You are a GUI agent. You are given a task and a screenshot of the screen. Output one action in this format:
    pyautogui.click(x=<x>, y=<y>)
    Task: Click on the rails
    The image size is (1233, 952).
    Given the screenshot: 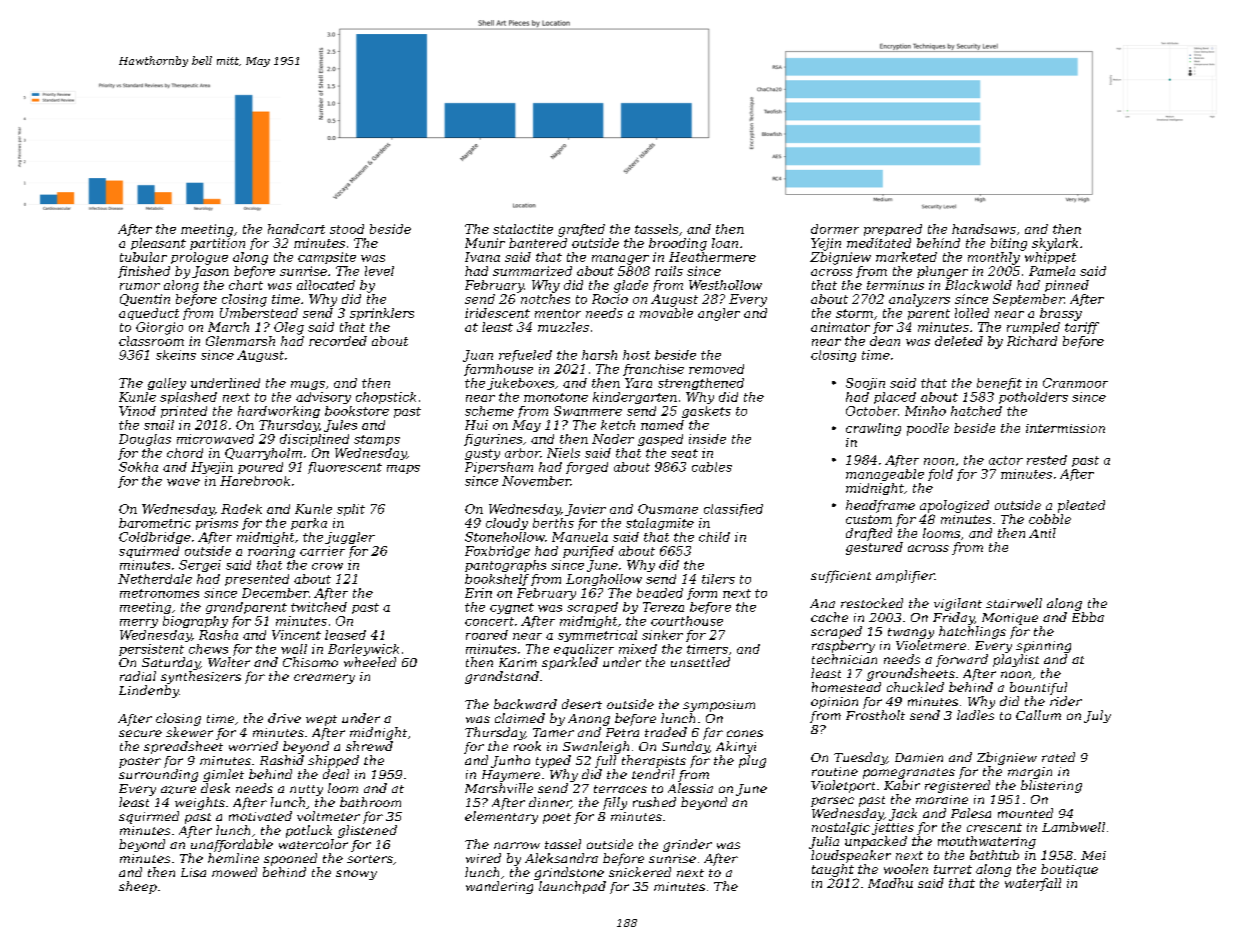 What is the action you would take?
    pyautogui.click(x=669, y=271)
